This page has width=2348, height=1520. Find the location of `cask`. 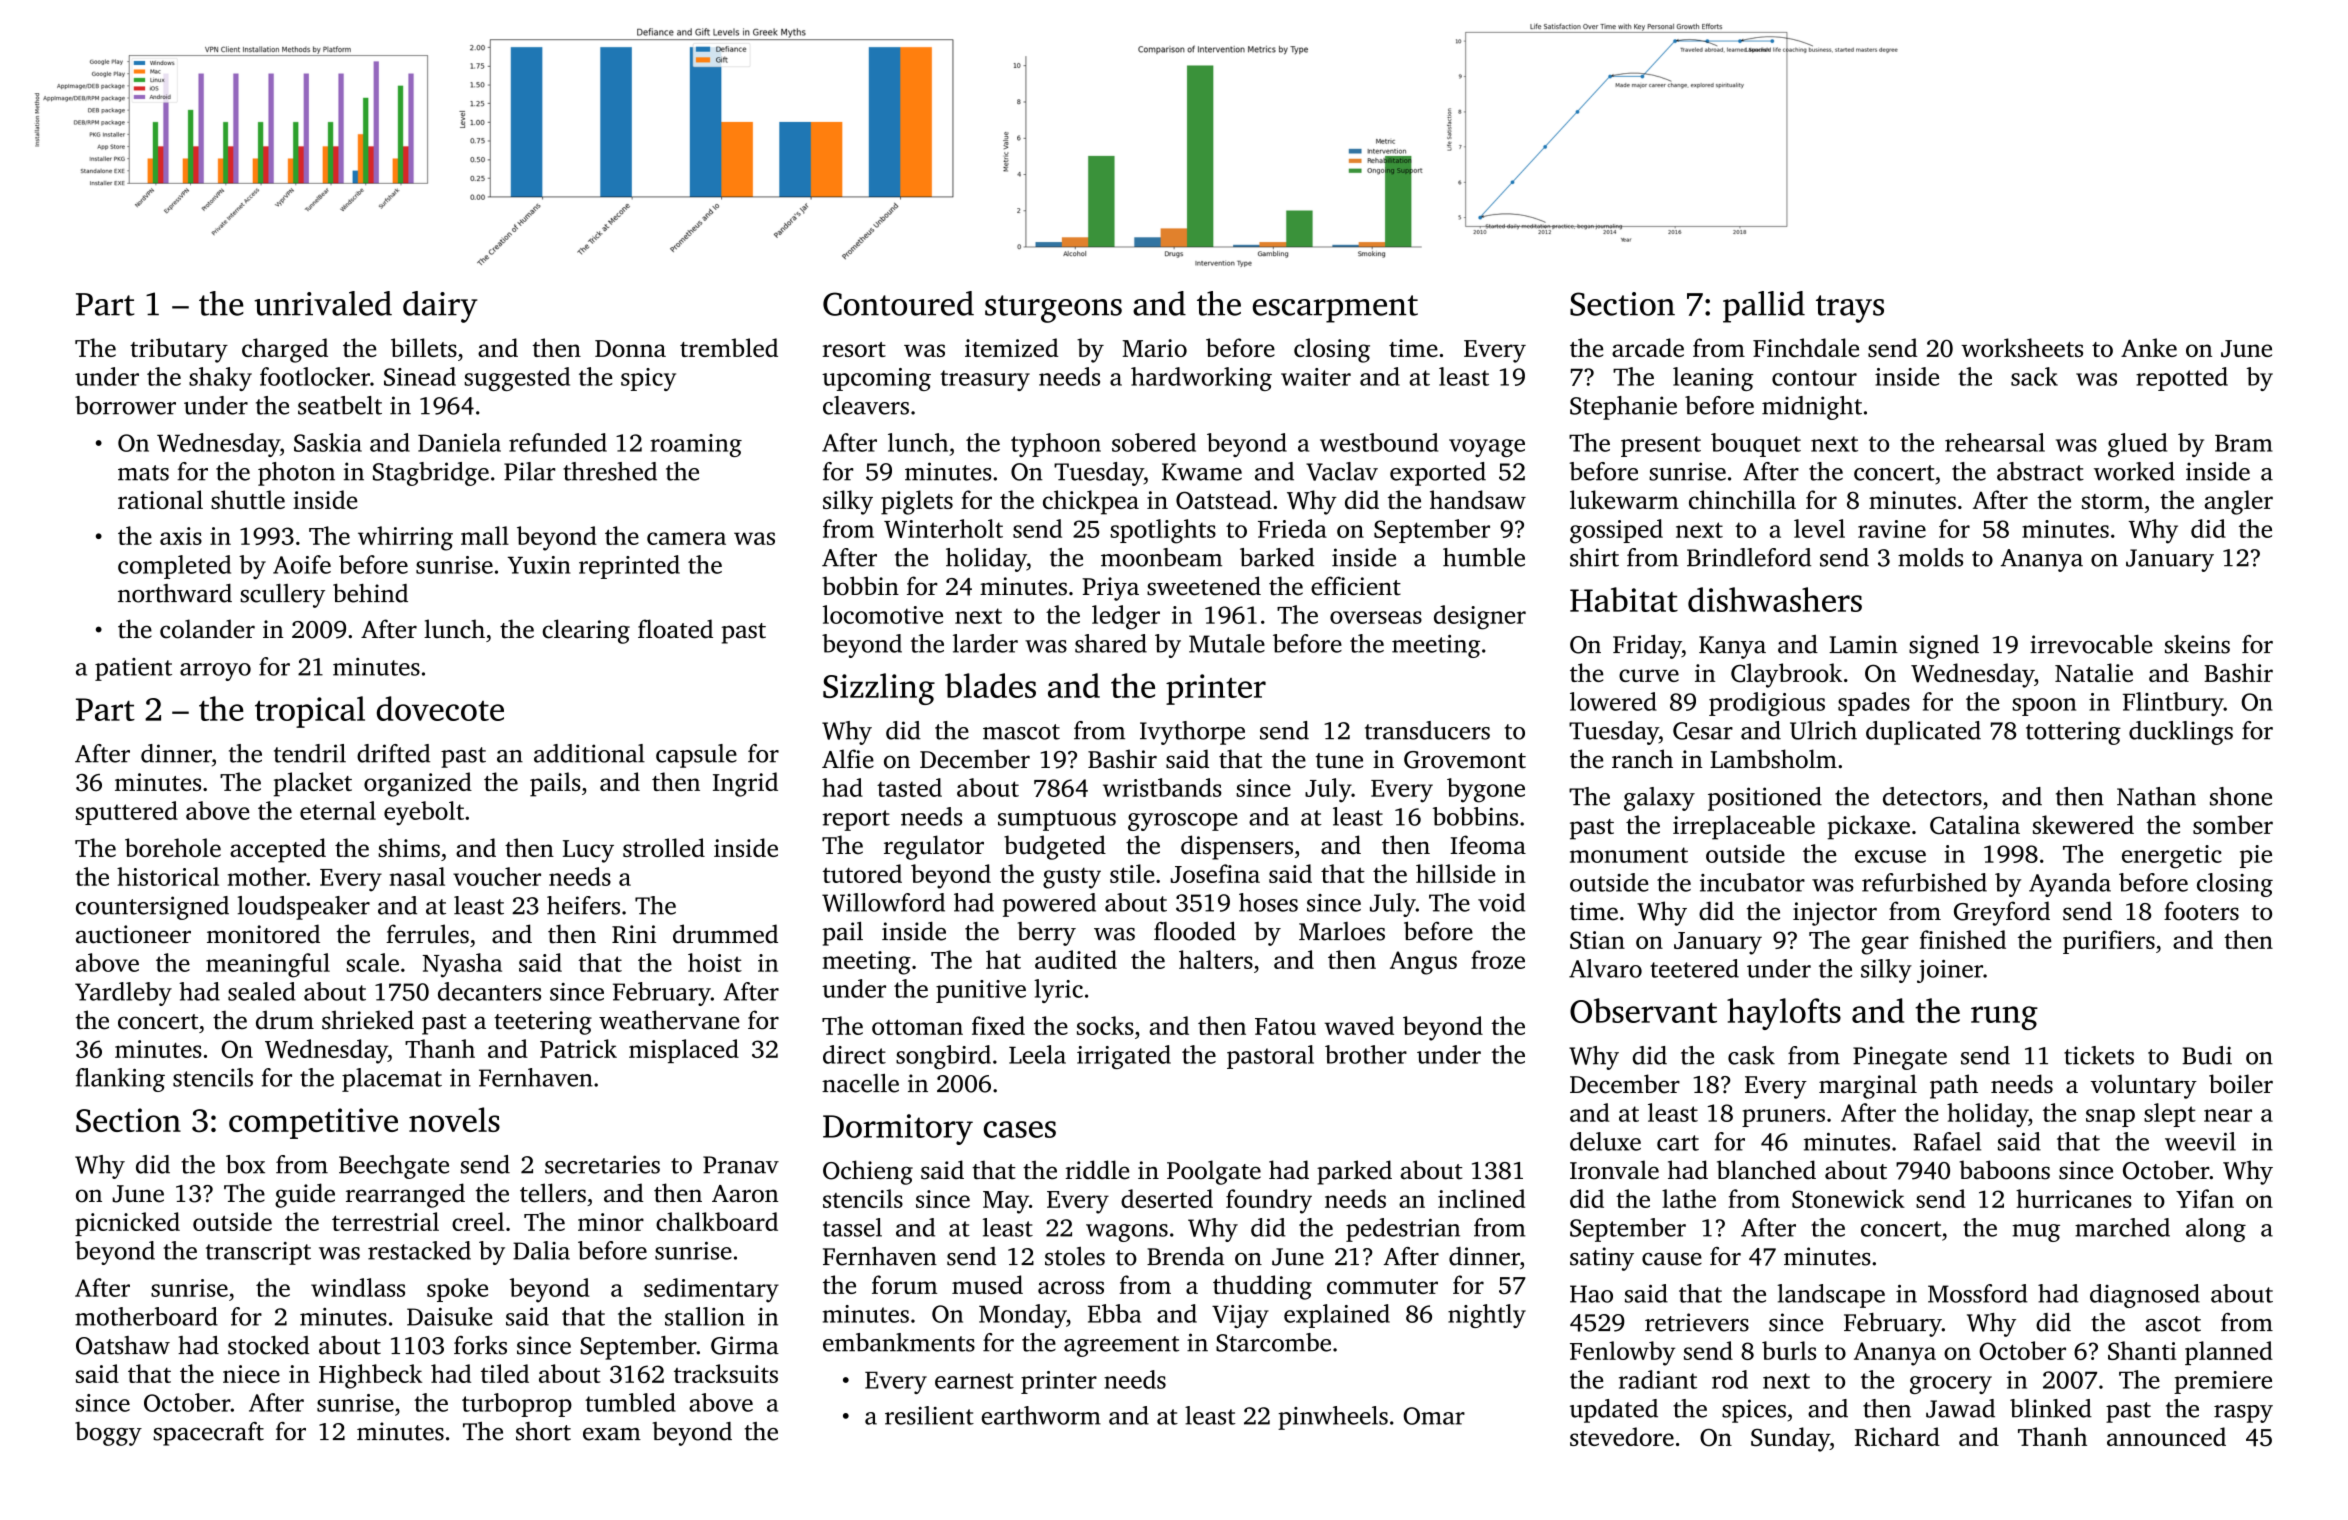

cask is located at coordinates (1751, 1055).
